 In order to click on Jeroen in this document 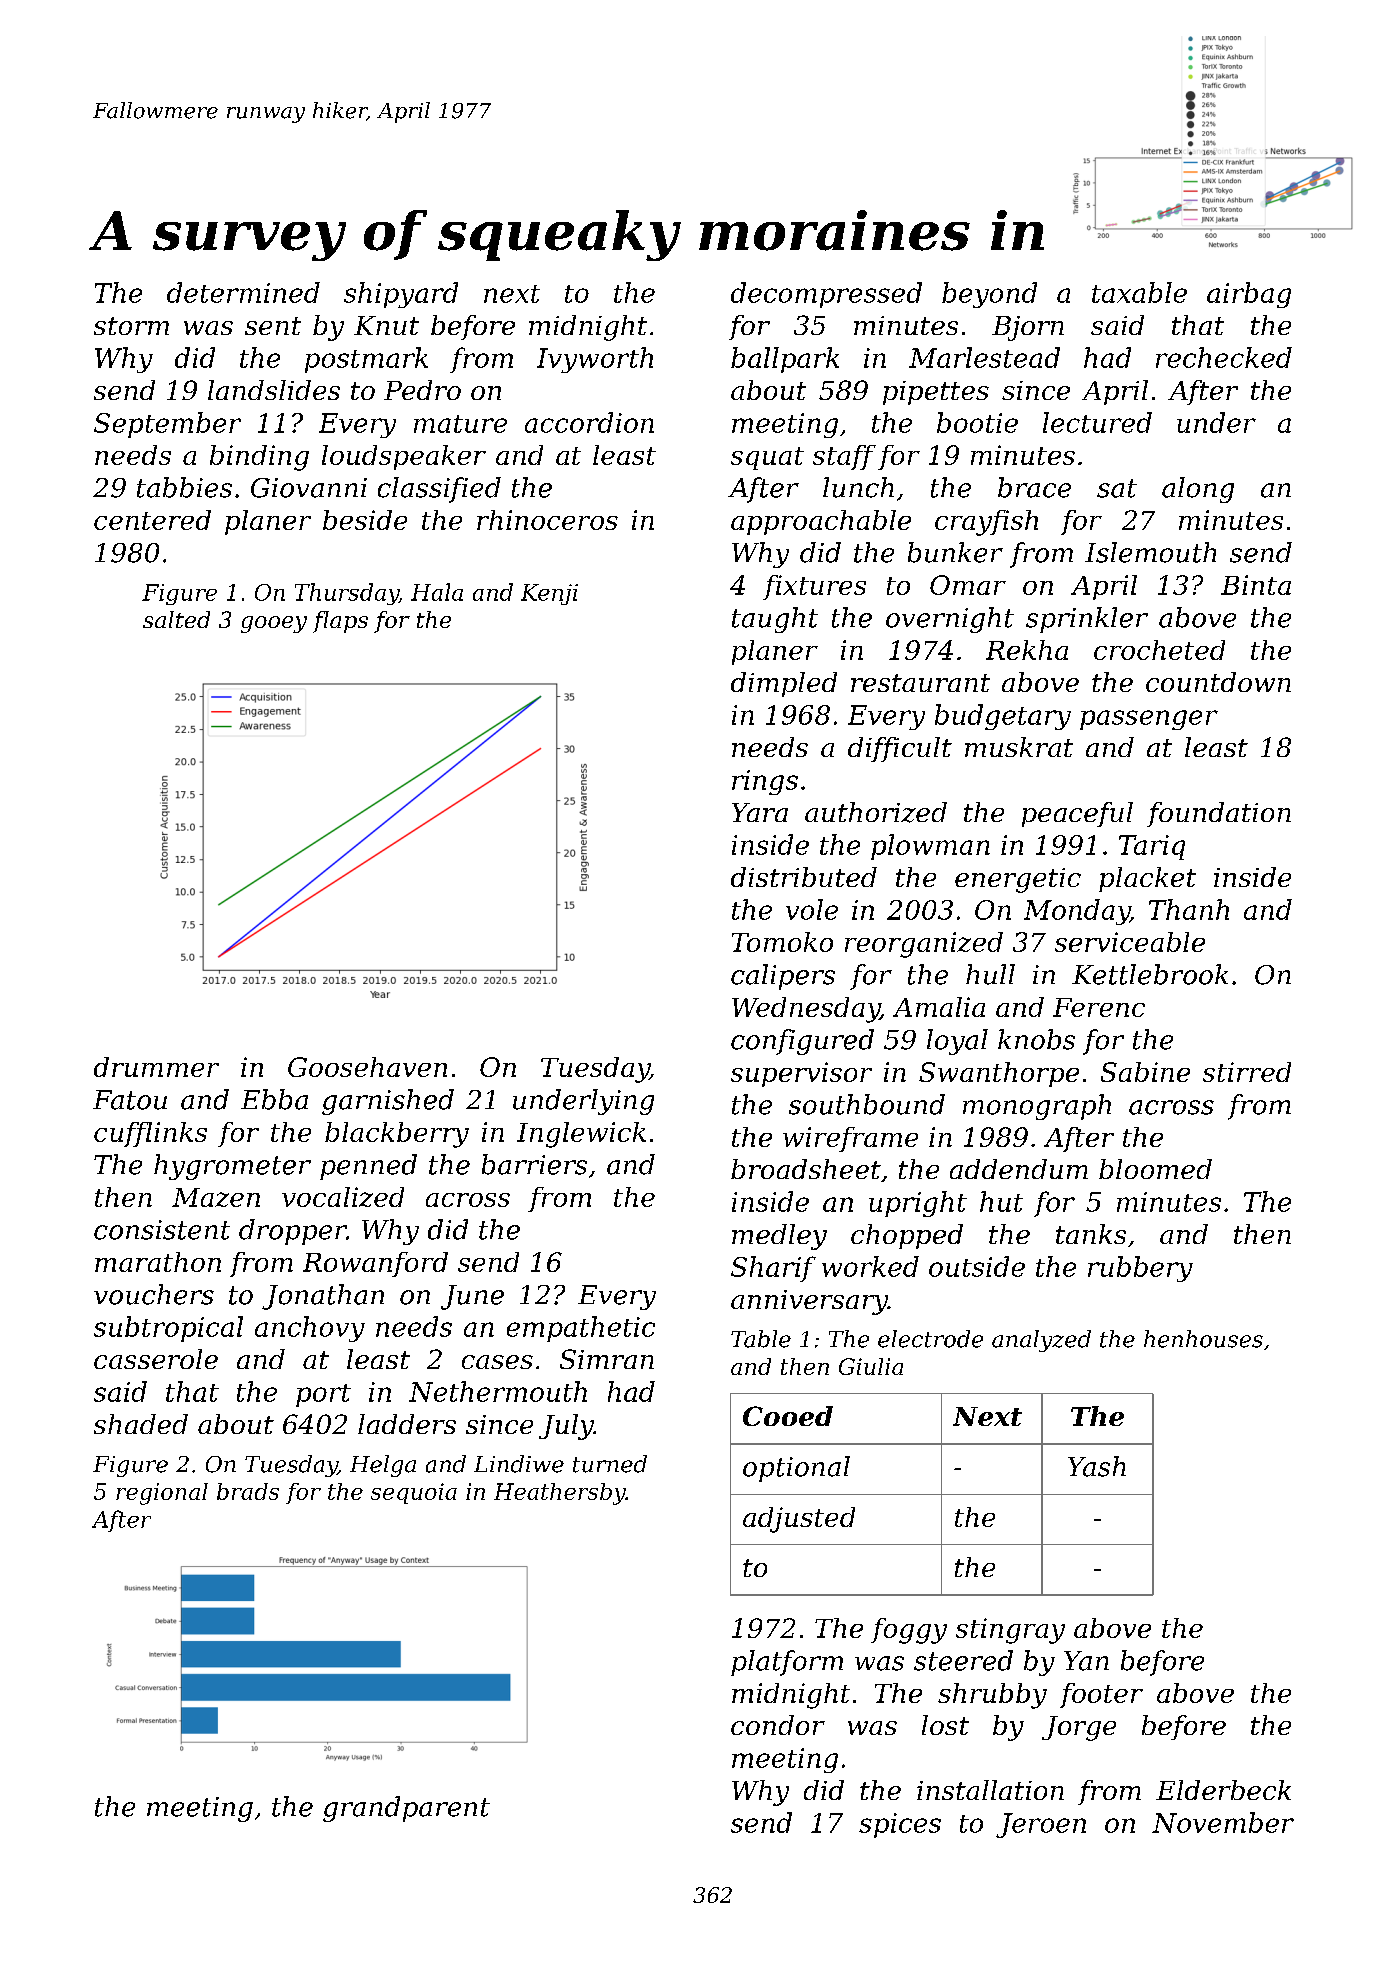, I will do `click(1041, 1825)`.
